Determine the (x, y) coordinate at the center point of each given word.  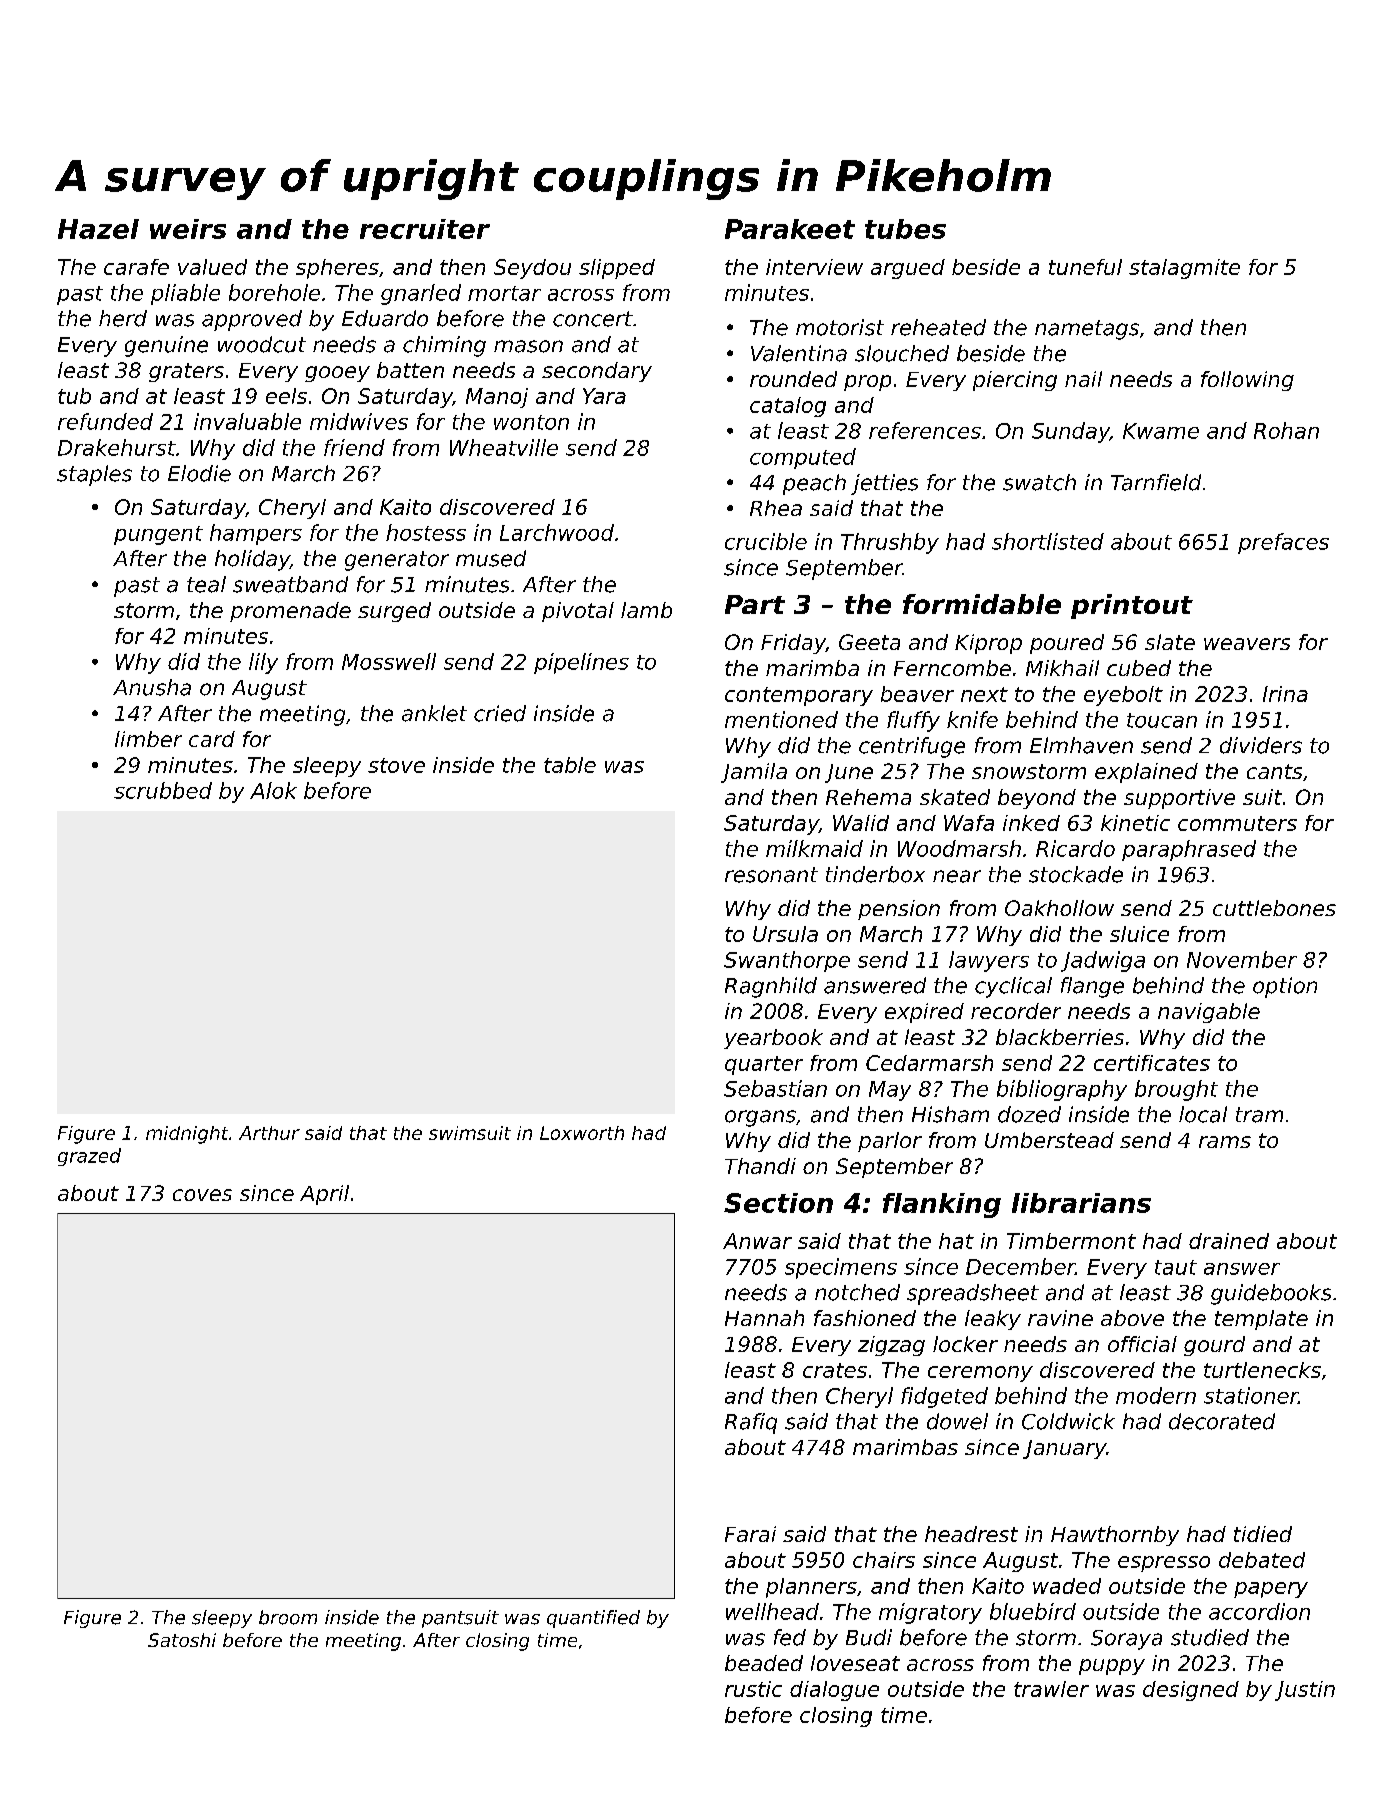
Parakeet (790, 229)
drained (1229, 1241)
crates (835, 1370)
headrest (971, 1534)
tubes (905, 229)
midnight (187, 1135)
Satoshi (182, 1640)
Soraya (1126, 1640)
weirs (188, 229)
